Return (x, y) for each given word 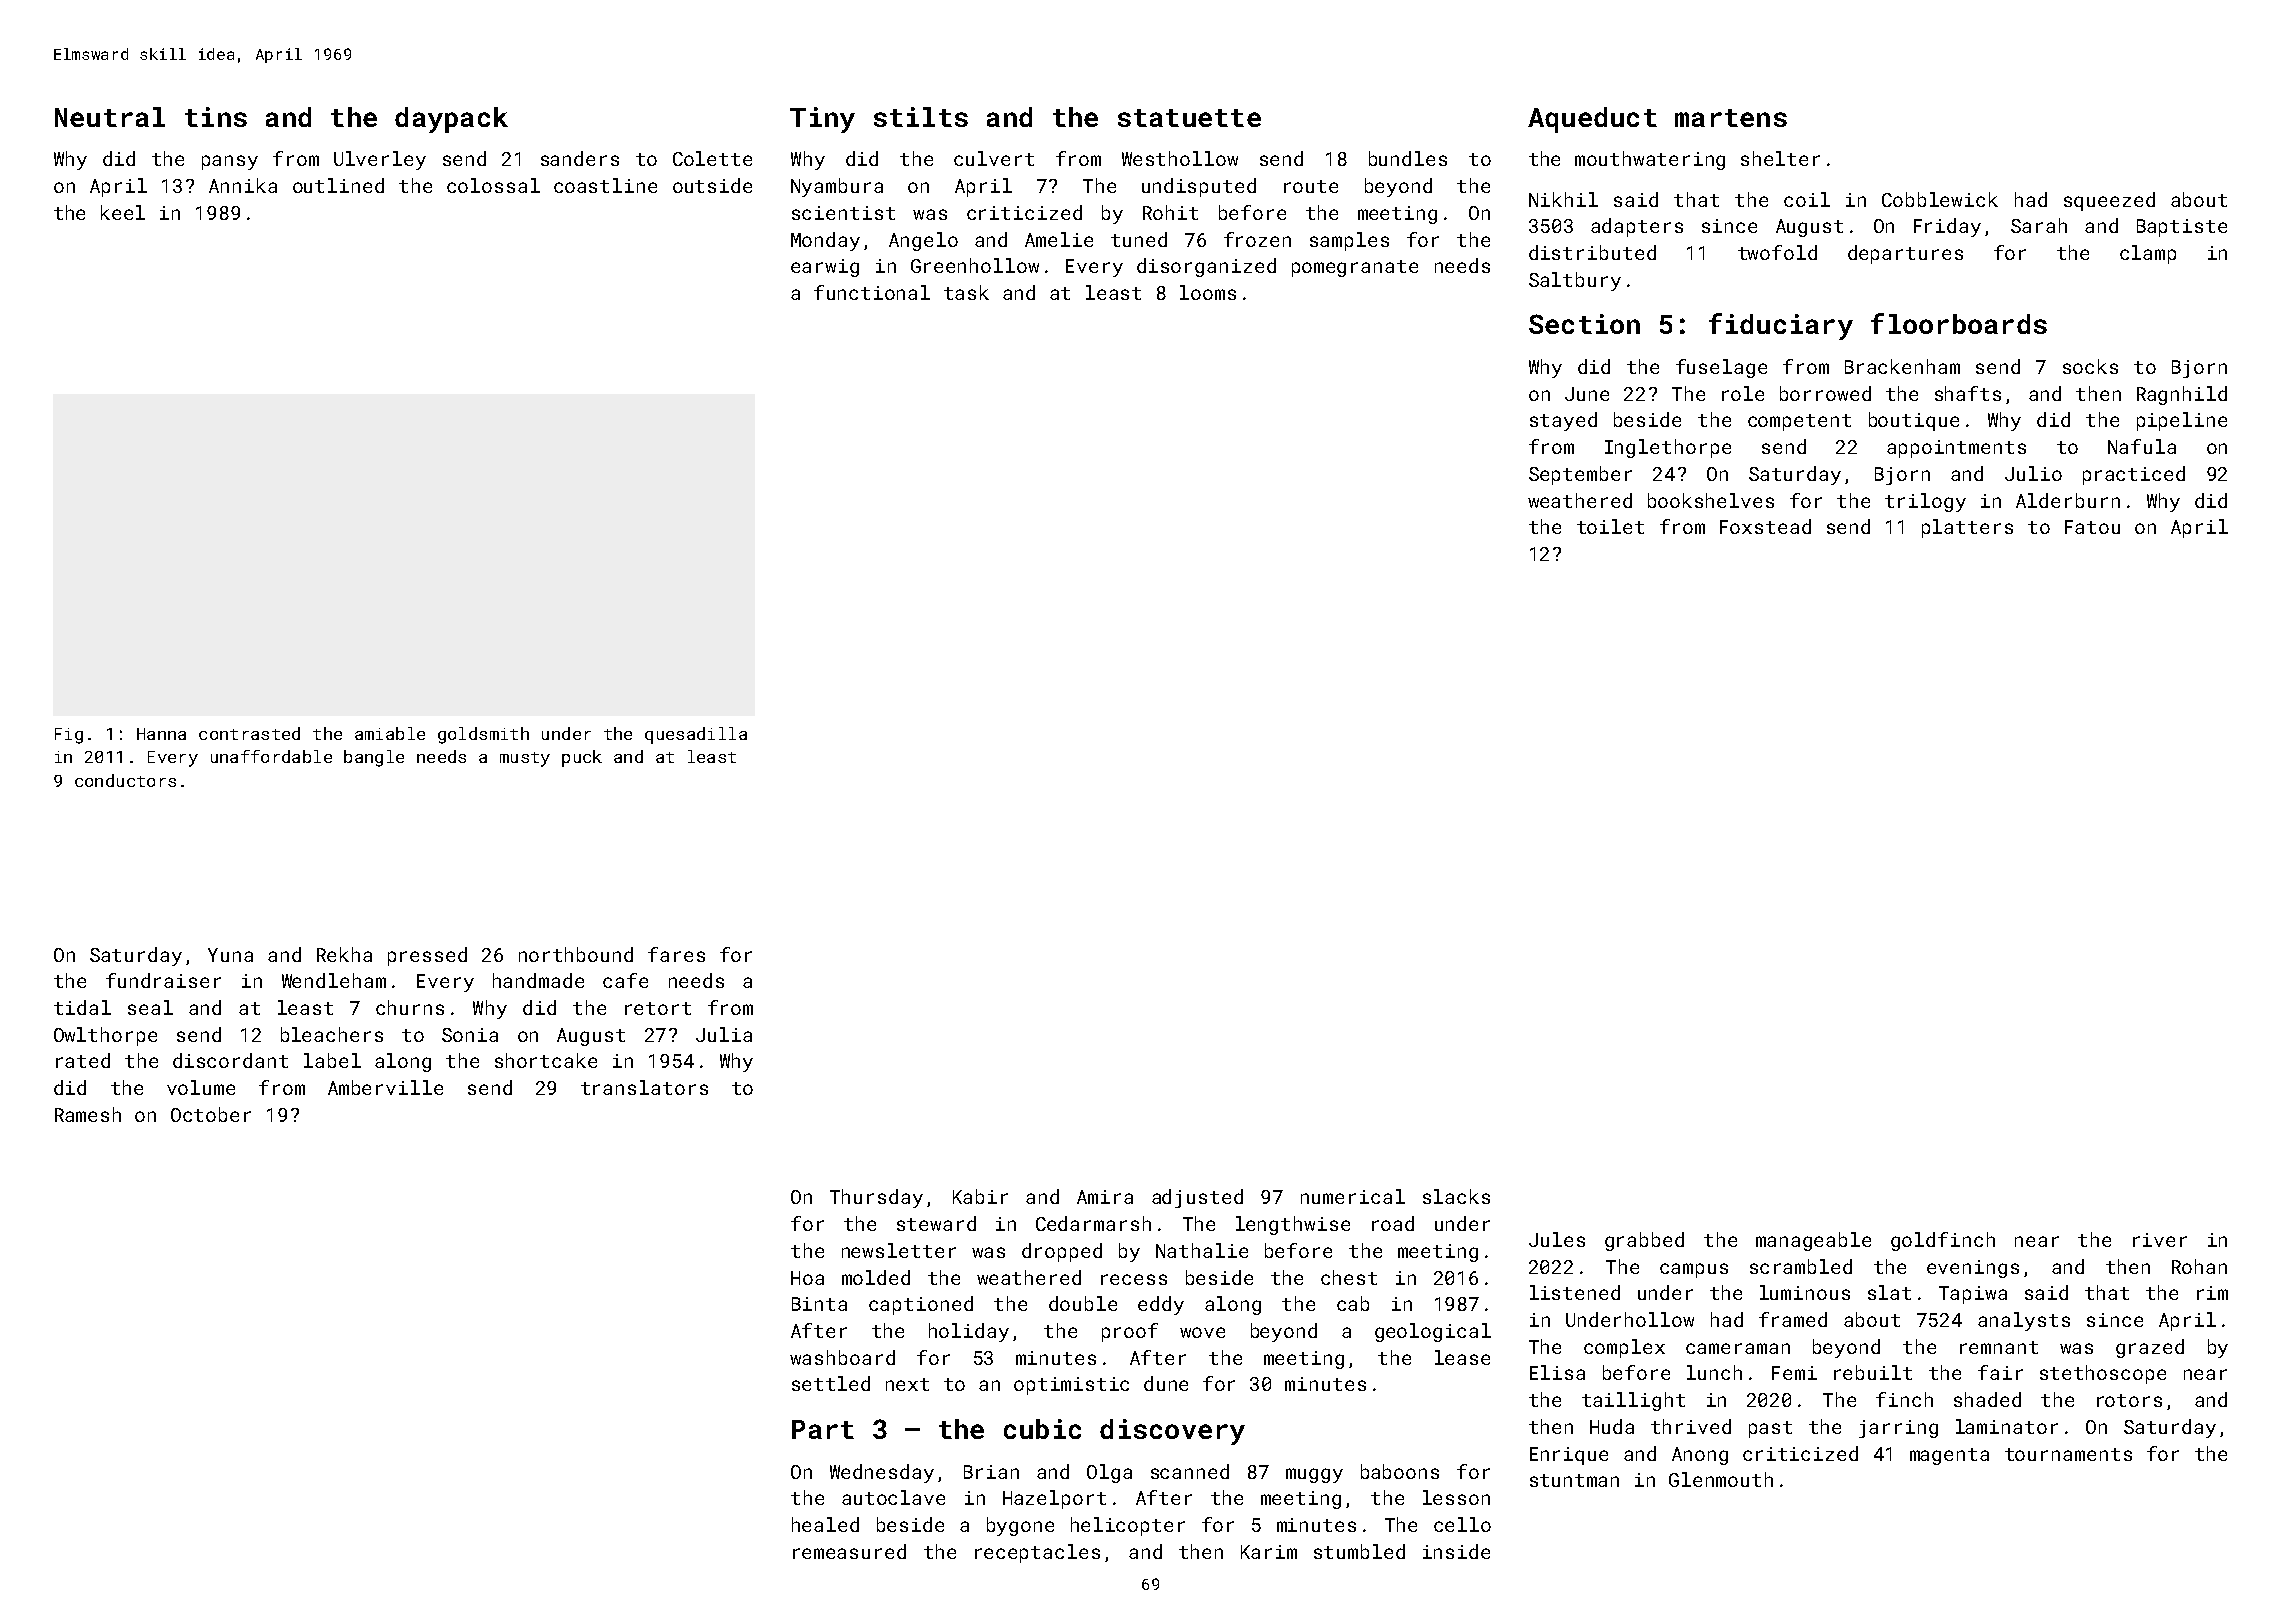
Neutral (110, 117)
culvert (994, 158)
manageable (1813, 1241)
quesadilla (696, 735)
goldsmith (483, 735)
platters (1967, 528)
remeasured (849, 1551)
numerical (1353, 1196)
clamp (2148, 254)
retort (658, 1008)
